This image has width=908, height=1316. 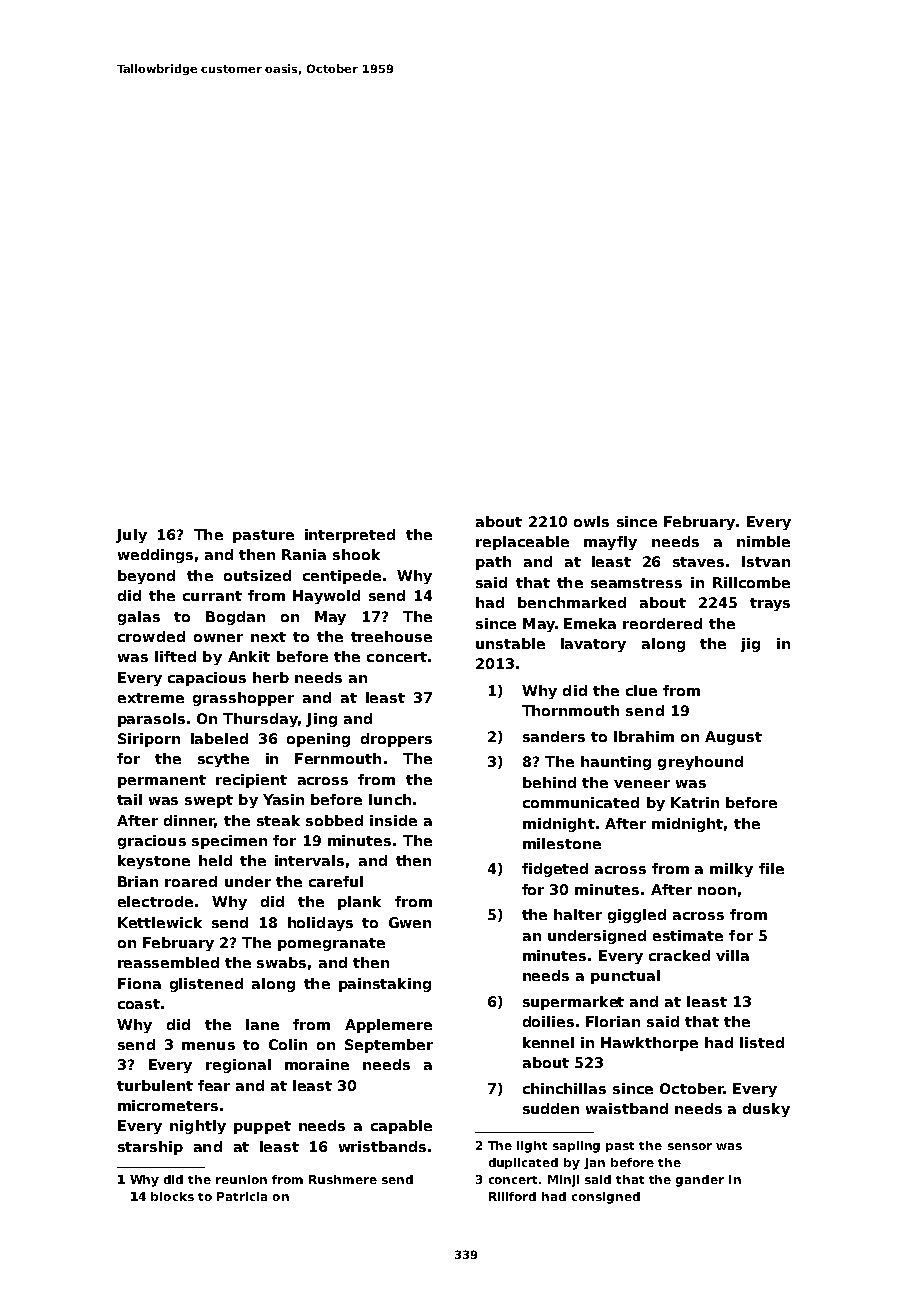 I want to click on steak, so click(x=278, y=820).
